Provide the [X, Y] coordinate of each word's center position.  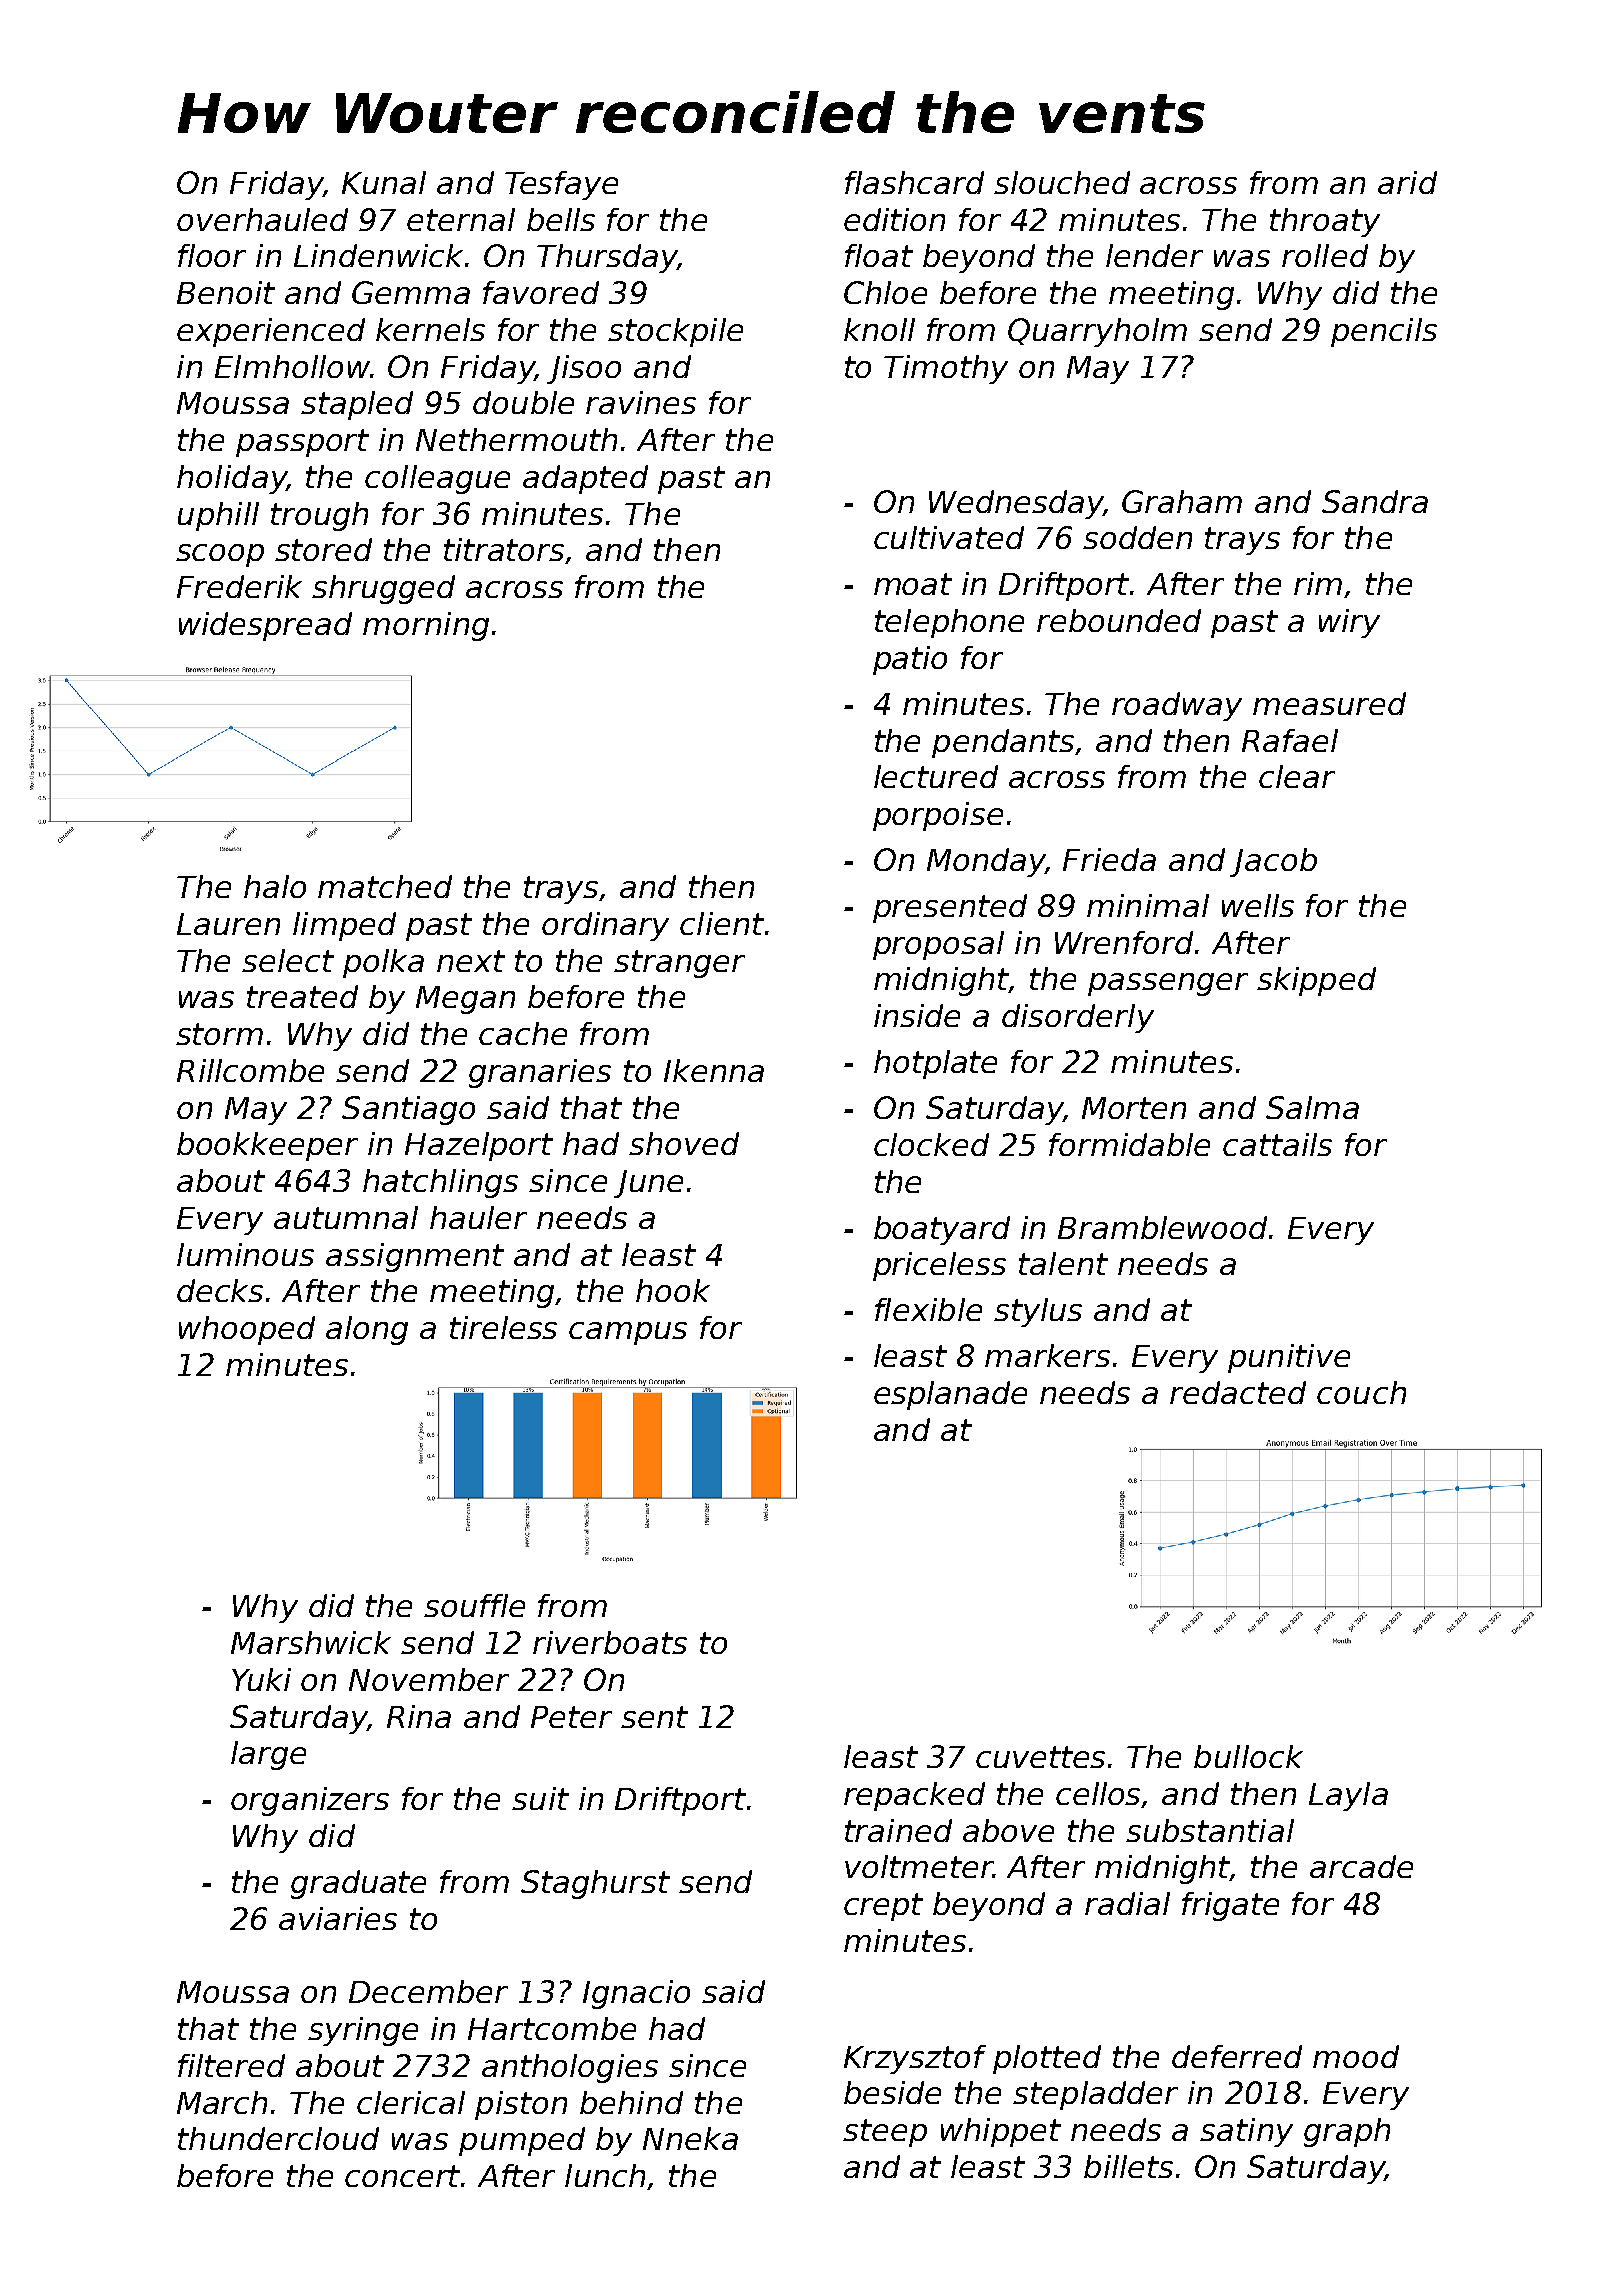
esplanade [950, 1395]
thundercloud [278, 2138]
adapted [585, 479]
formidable [1129, 1144]
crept [883, 1907]
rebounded [1119, 620]
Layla [1348, 1796]
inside [917, 1015]
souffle [474, 1605]
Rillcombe [250, 1070]
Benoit [226, 292]
